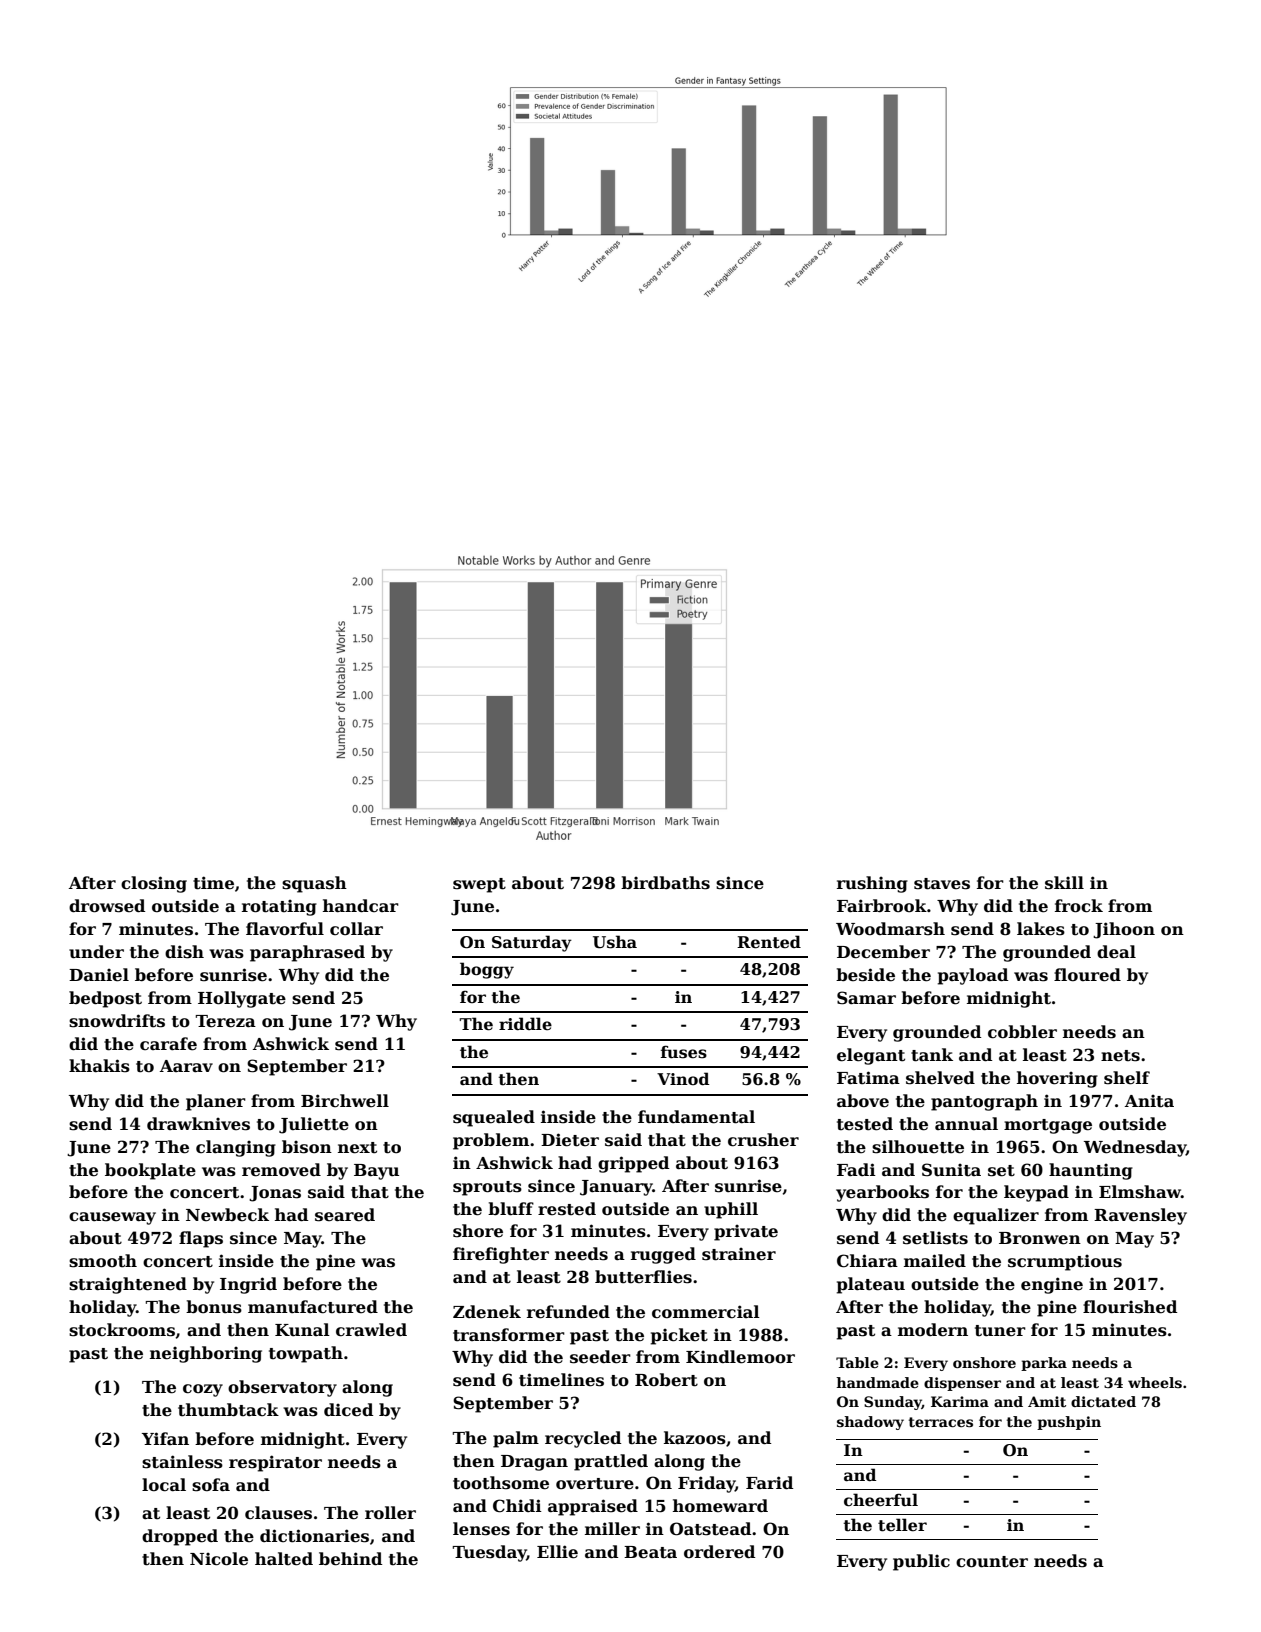 Image resolution: width=1261 pixels, height=1632 pixels. What do you see at coordinates (154, 884) in the screenshot?
I see `closing` at bounding box center [154, 884].
